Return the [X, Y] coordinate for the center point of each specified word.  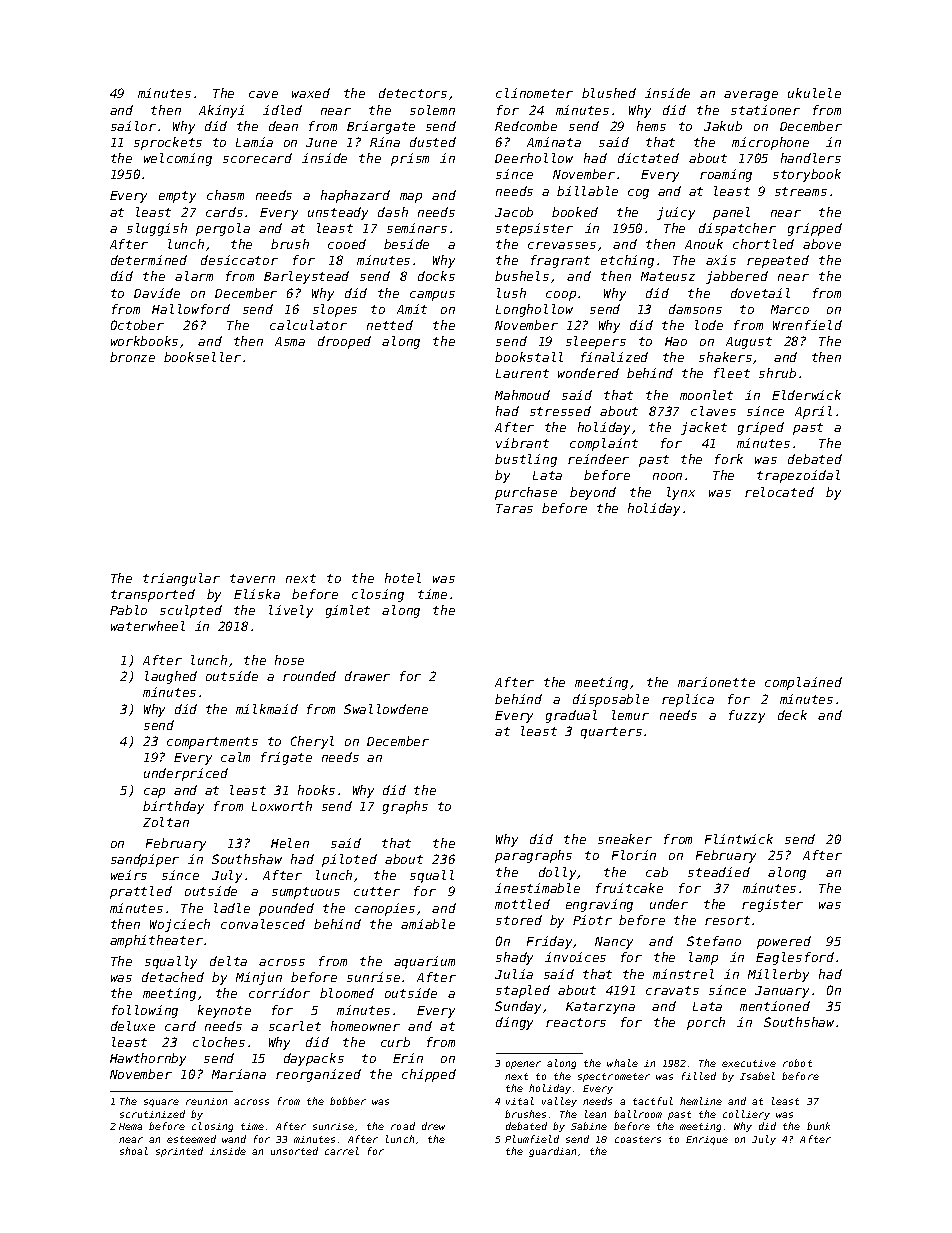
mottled [522, 904]
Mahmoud [522, 395]
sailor [133, 126]
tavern [252, 578]
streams [801, 191]
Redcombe [526, 126]
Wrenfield [807, 325]
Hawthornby [148, 1059]
